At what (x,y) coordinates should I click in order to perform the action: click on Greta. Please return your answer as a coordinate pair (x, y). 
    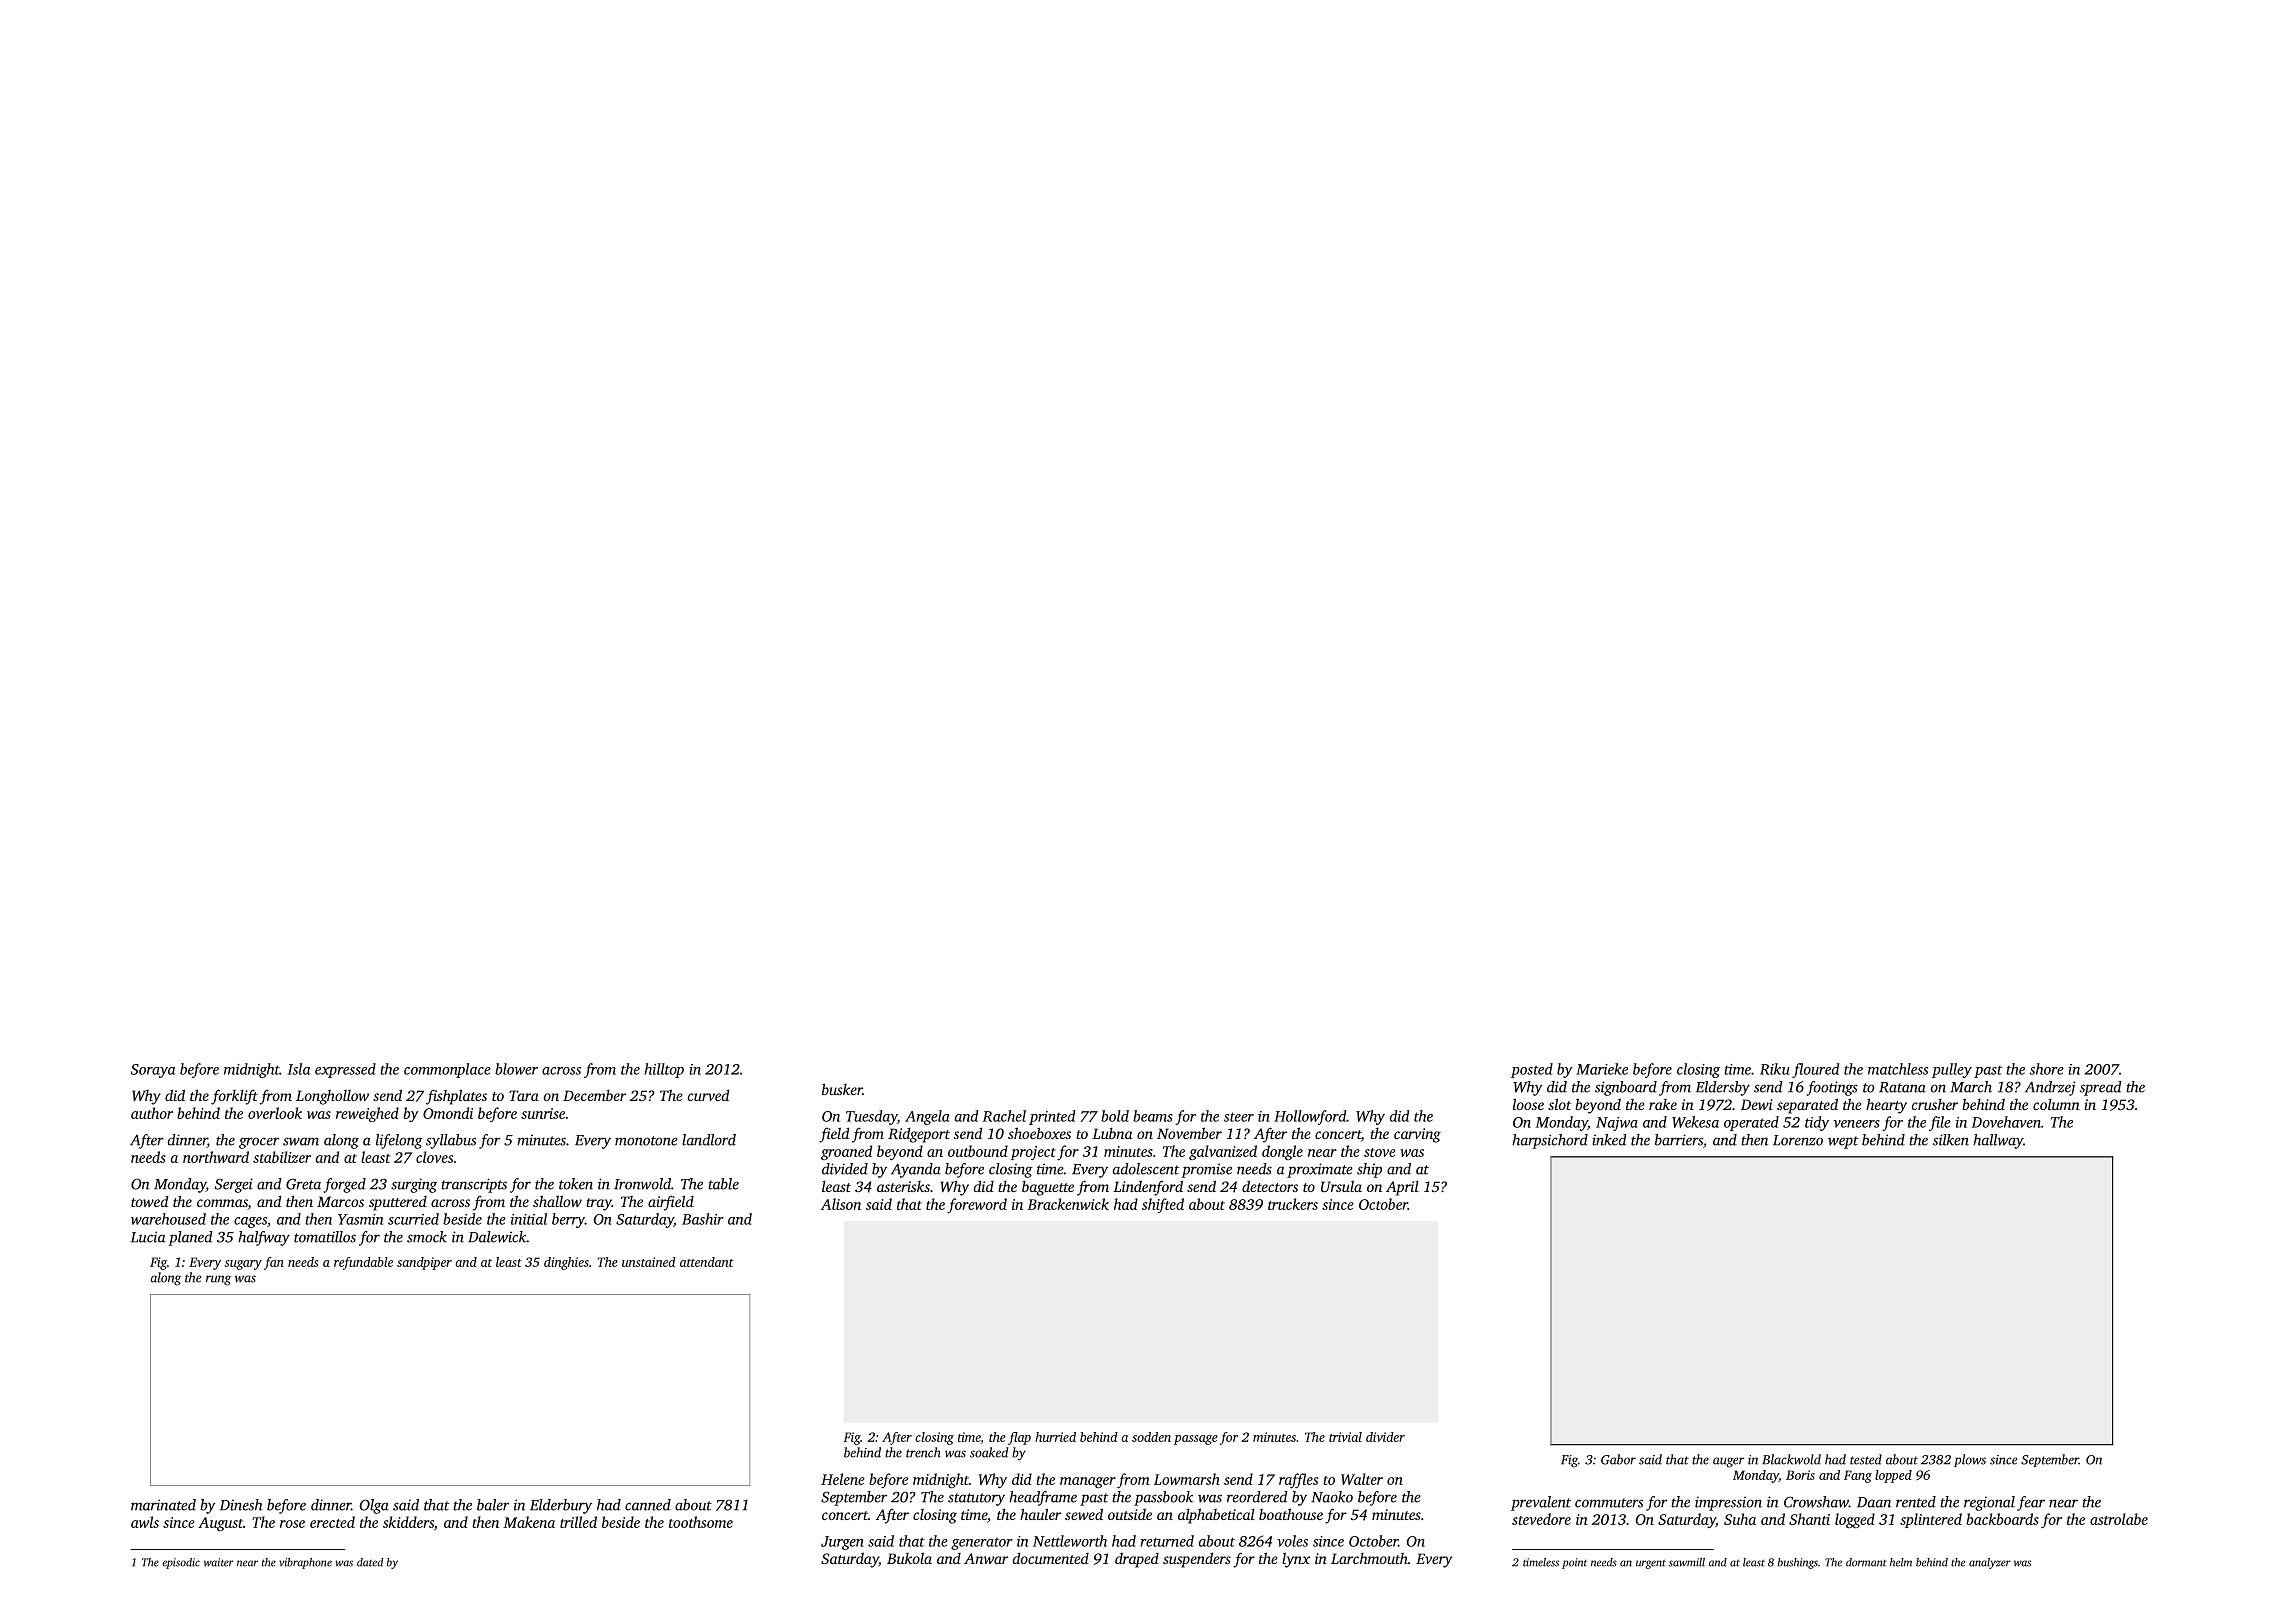
    Looking at the image, I should click on (303, 1184).
